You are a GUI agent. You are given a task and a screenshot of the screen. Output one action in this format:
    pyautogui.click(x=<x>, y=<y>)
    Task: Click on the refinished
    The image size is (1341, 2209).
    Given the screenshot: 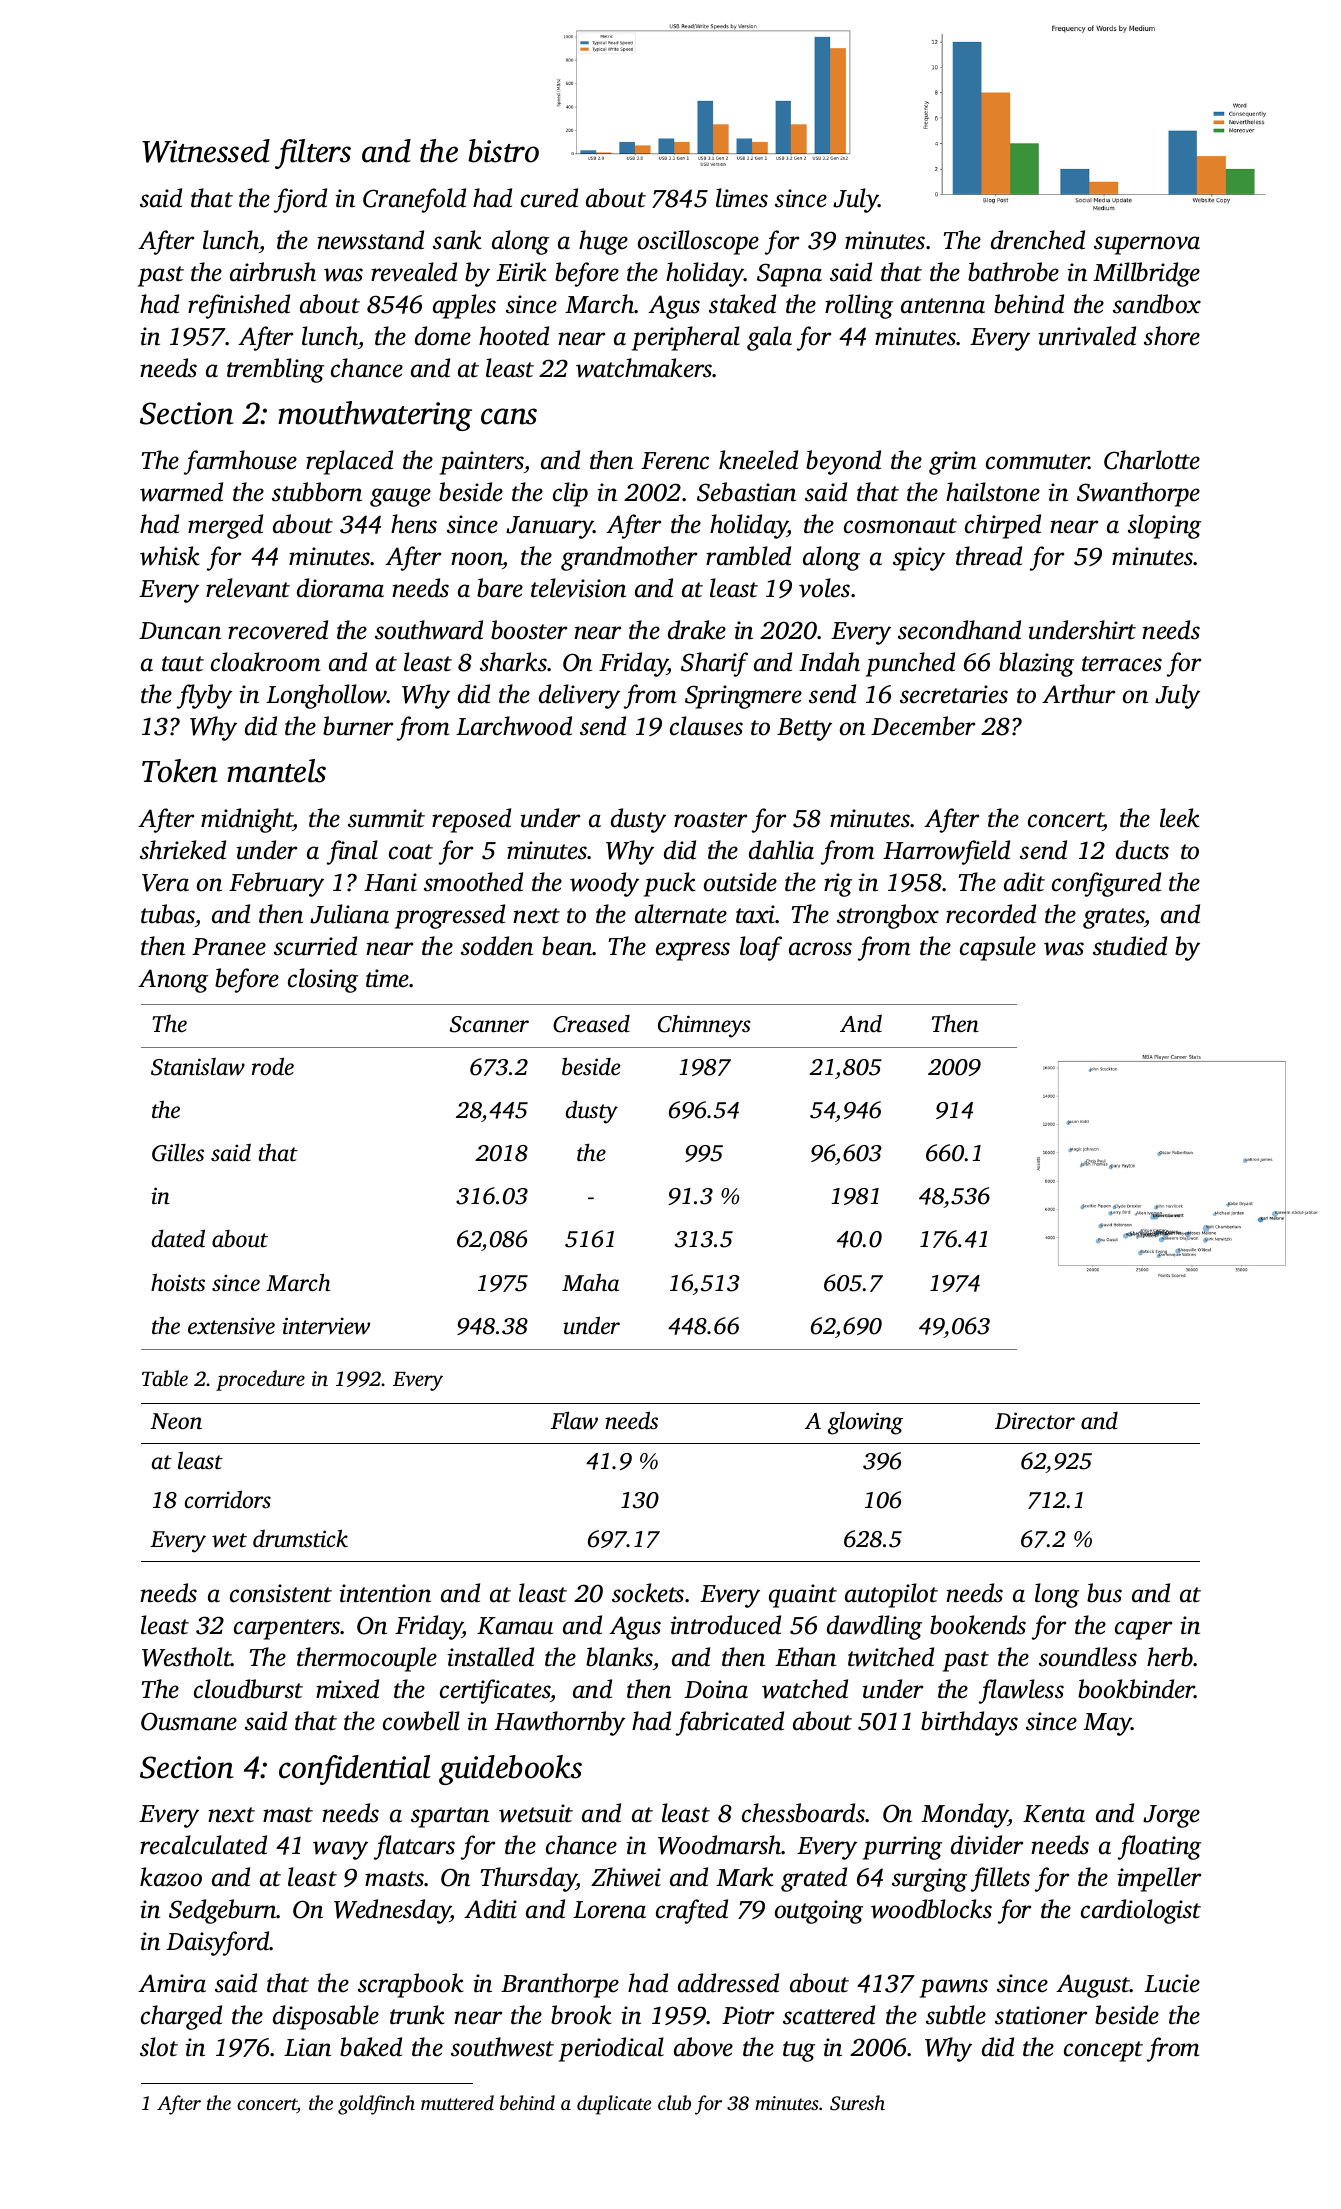 What is the action you would take?
    pyautogui.click(x=239, y=306)
